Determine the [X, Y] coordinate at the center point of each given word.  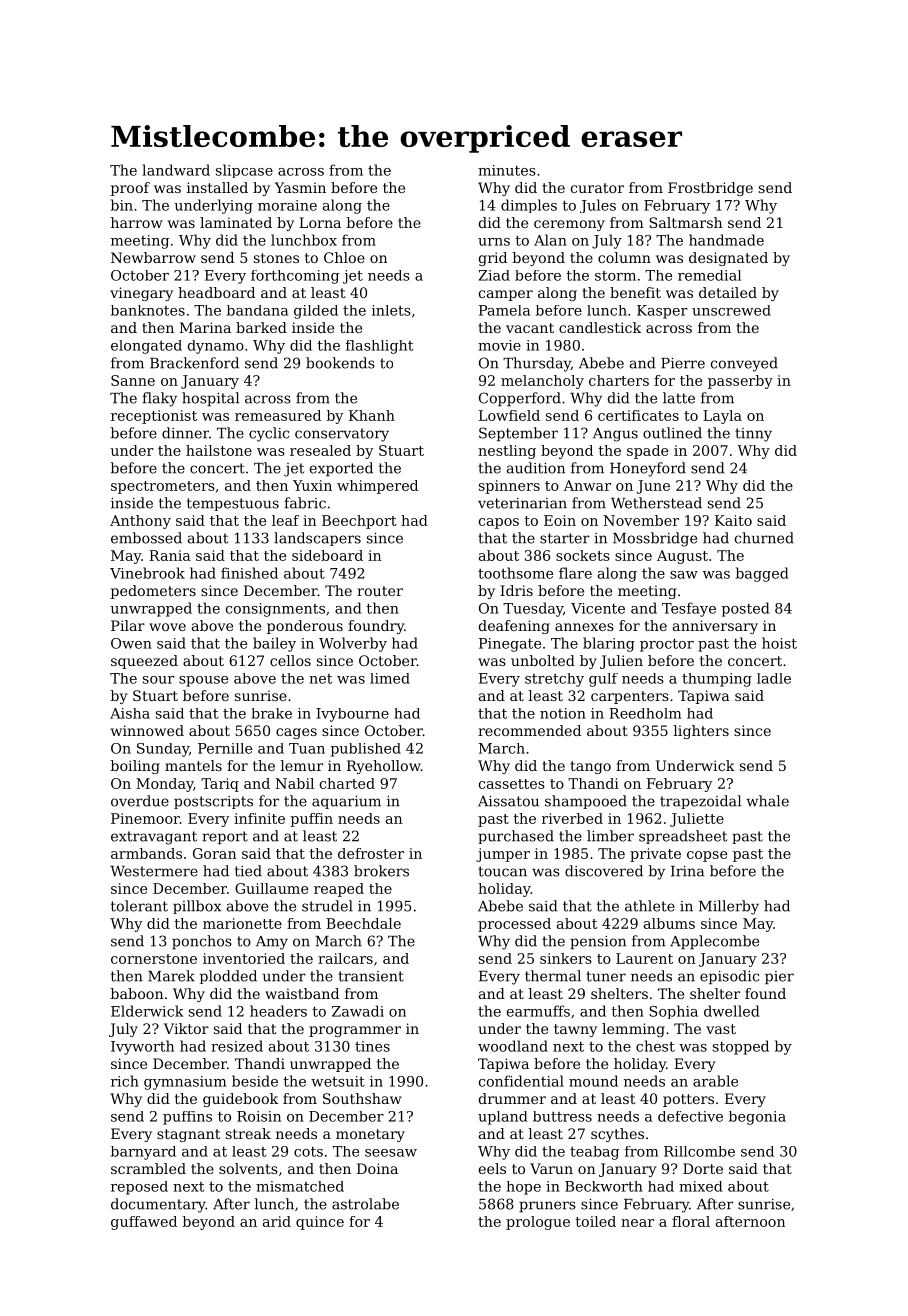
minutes [507, 170]
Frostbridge [710, 189]
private [655, 855]
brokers [381, 871]
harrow [137, 222]
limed [390, 678]
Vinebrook [147, 573]
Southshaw [362, 1098]
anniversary [715, 627]
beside [255, 1081]
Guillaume [271, 888]
